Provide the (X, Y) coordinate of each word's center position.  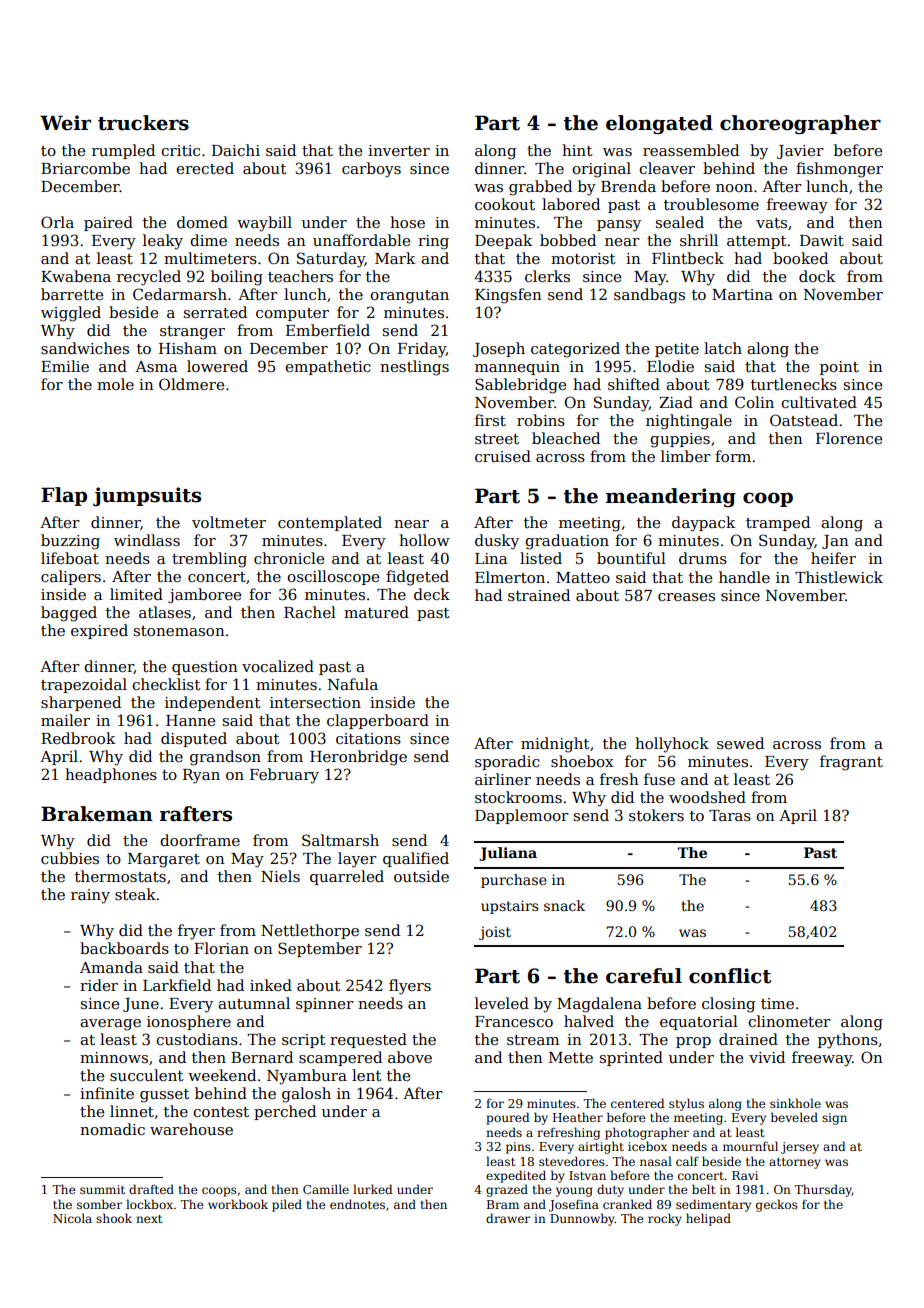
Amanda (111, 967)
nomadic (112, 1129)
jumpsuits (147, 496)
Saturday (331, 260)
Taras (730, 815)
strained (539, 595)
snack (564, 905)
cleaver (667, 168)
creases (686, 597)
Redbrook (78, 738)
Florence (849, 438)
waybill (264, 224)
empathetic (328, 367)
